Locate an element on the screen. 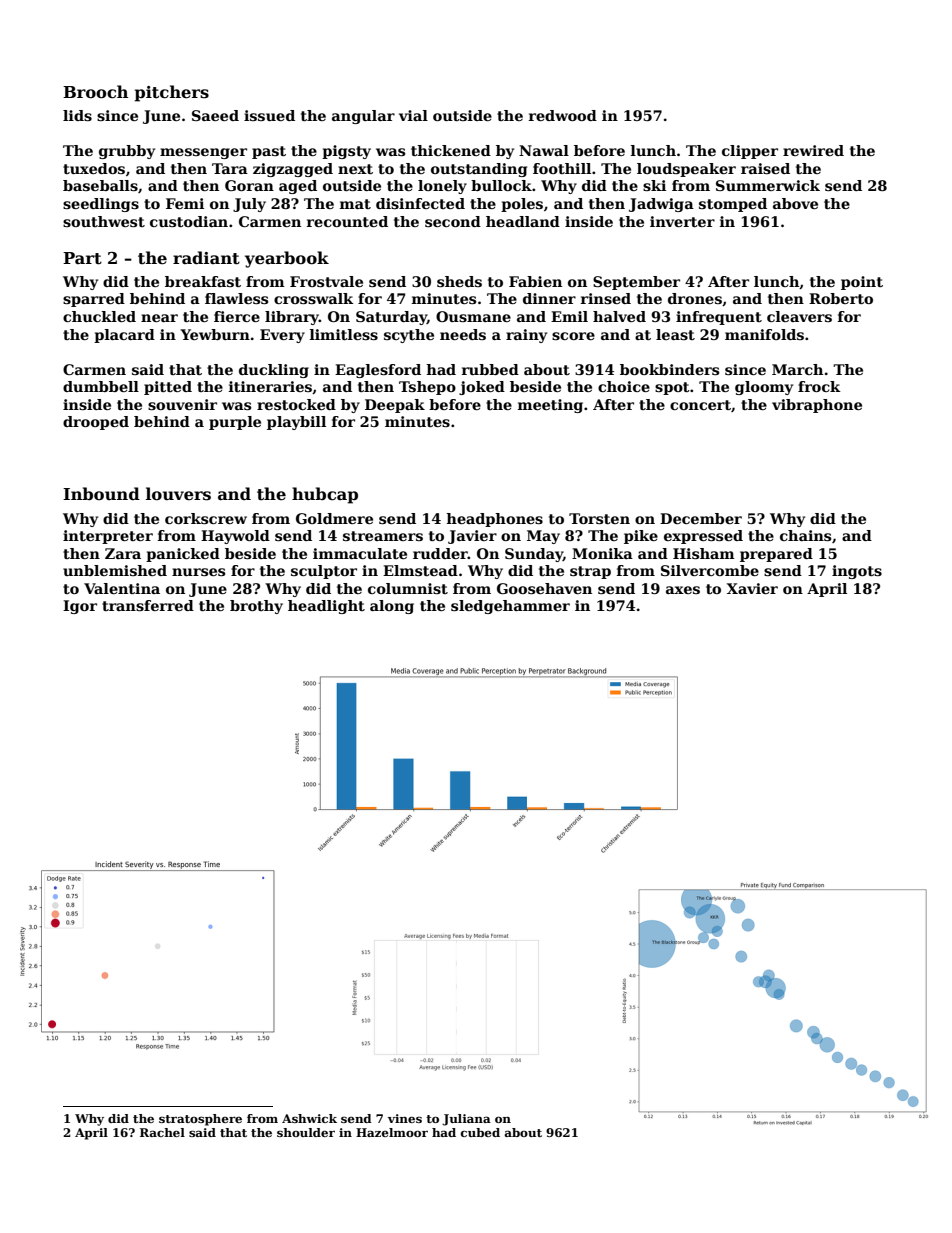 The image size is (952, 1233). Rachel is located at coordinates (162, 1132).
